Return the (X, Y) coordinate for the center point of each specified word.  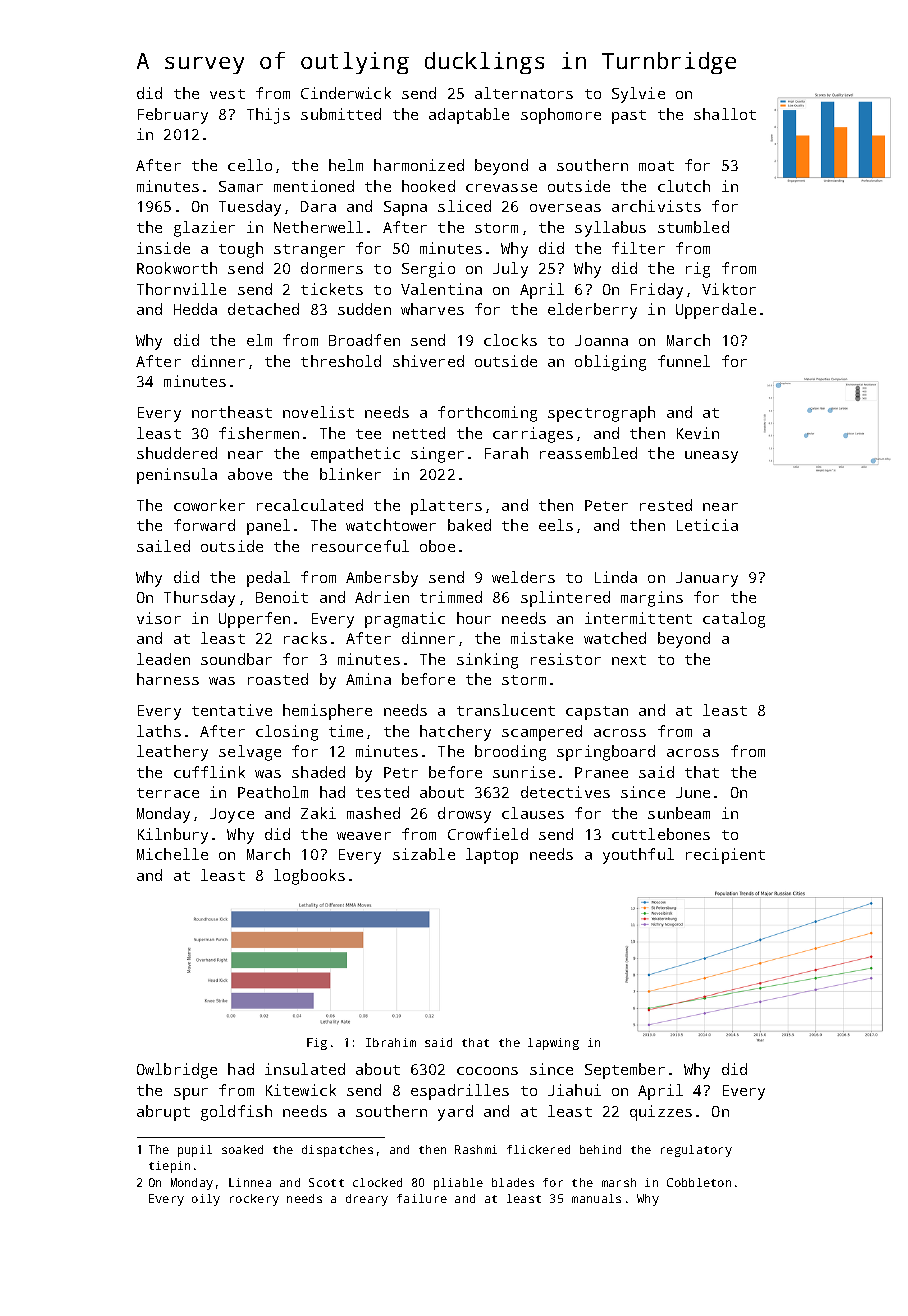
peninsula (177, 476)
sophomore (561, 116)
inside (163, 248)
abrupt (163, 1113)
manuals (596, 1198)
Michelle (172, 854)
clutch (684, 186)
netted (419, 433)
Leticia (707, 525)
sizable (424, 854)
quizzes (661, 1113)
